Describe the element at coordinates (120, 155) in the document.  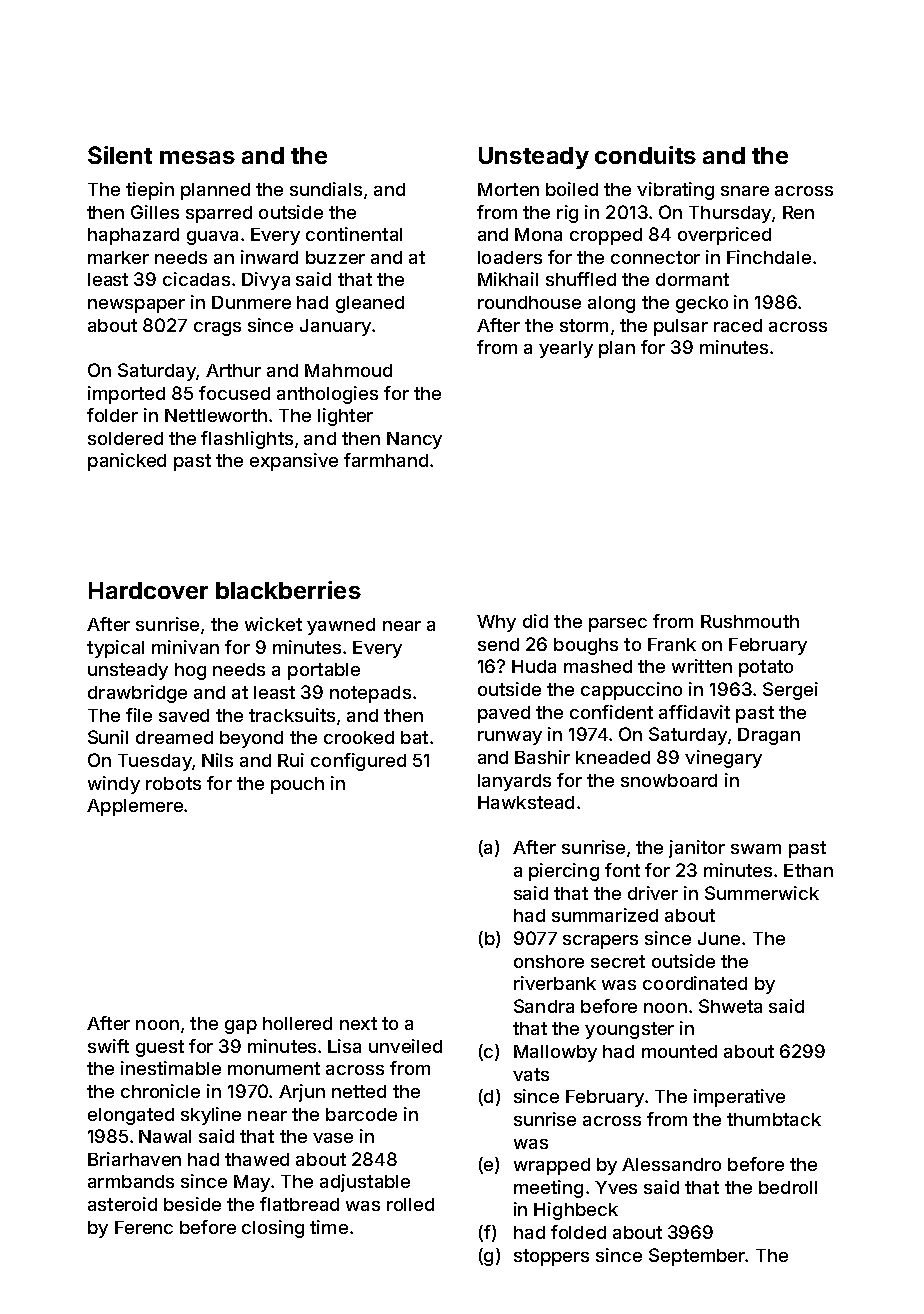
I see `Silent` at that location.
